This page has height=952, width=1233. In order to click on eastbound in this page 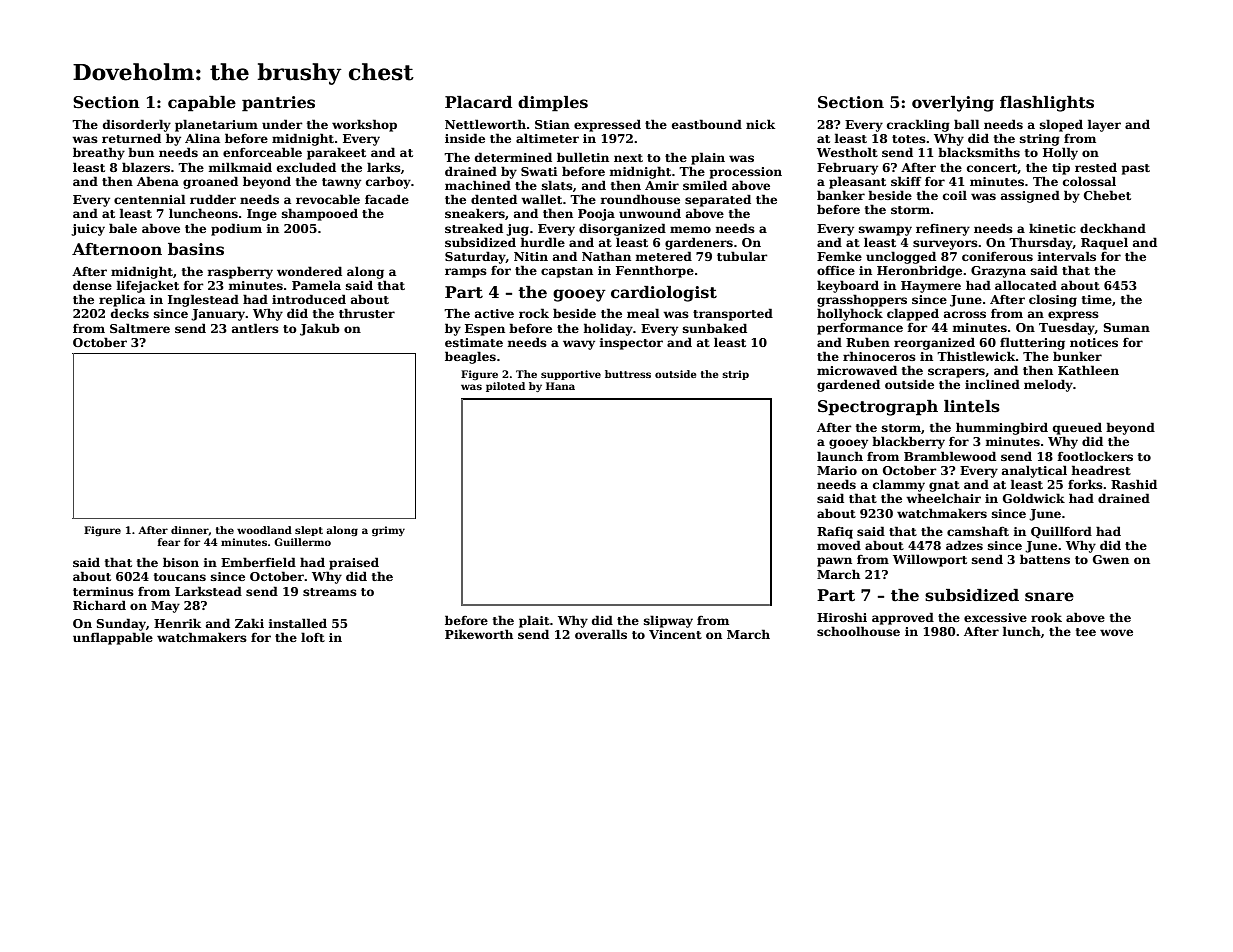, I will do `click(707, 124)`.
